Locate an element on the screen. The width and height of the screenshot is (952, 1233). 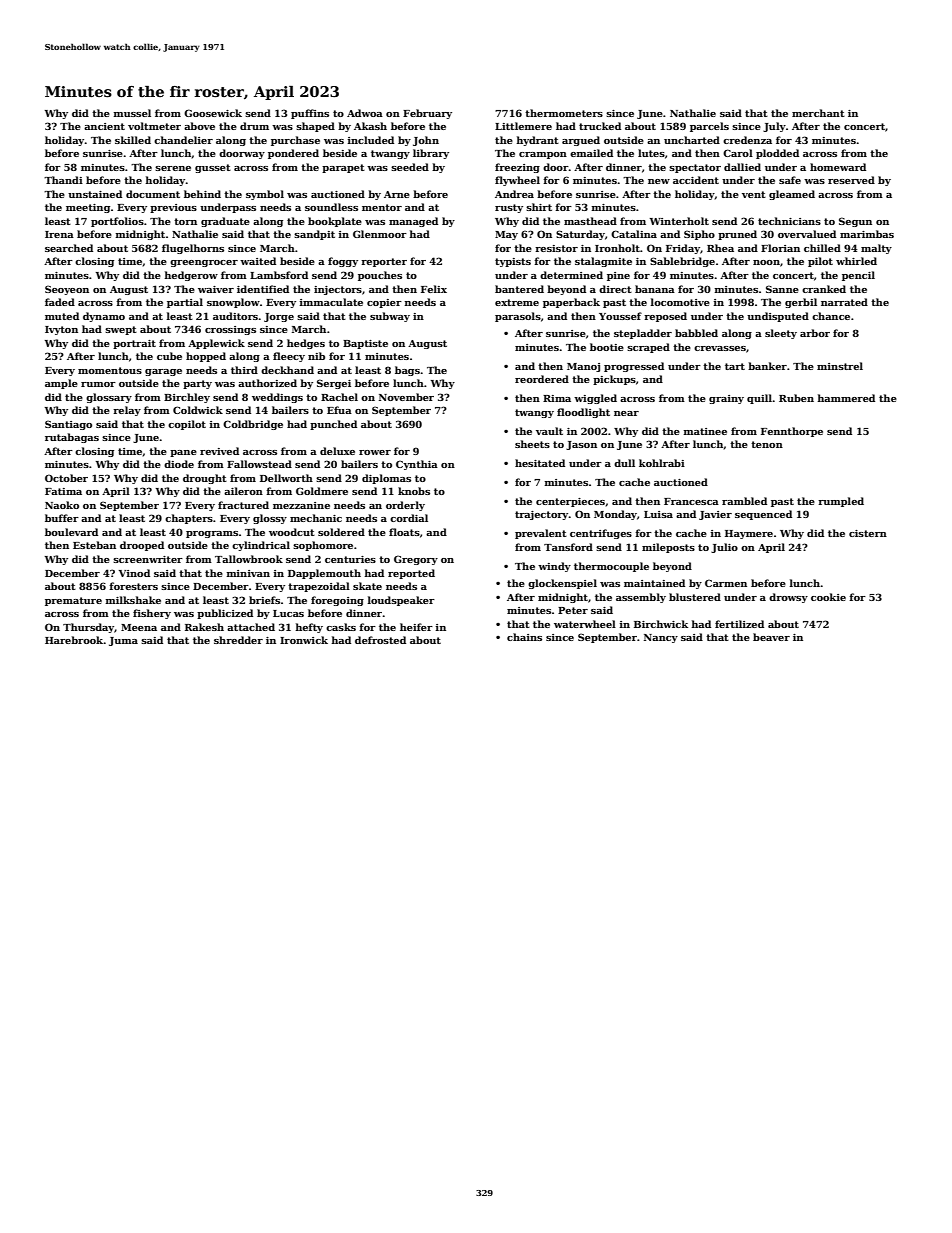
soldered is located at coordinates (341, 532).
